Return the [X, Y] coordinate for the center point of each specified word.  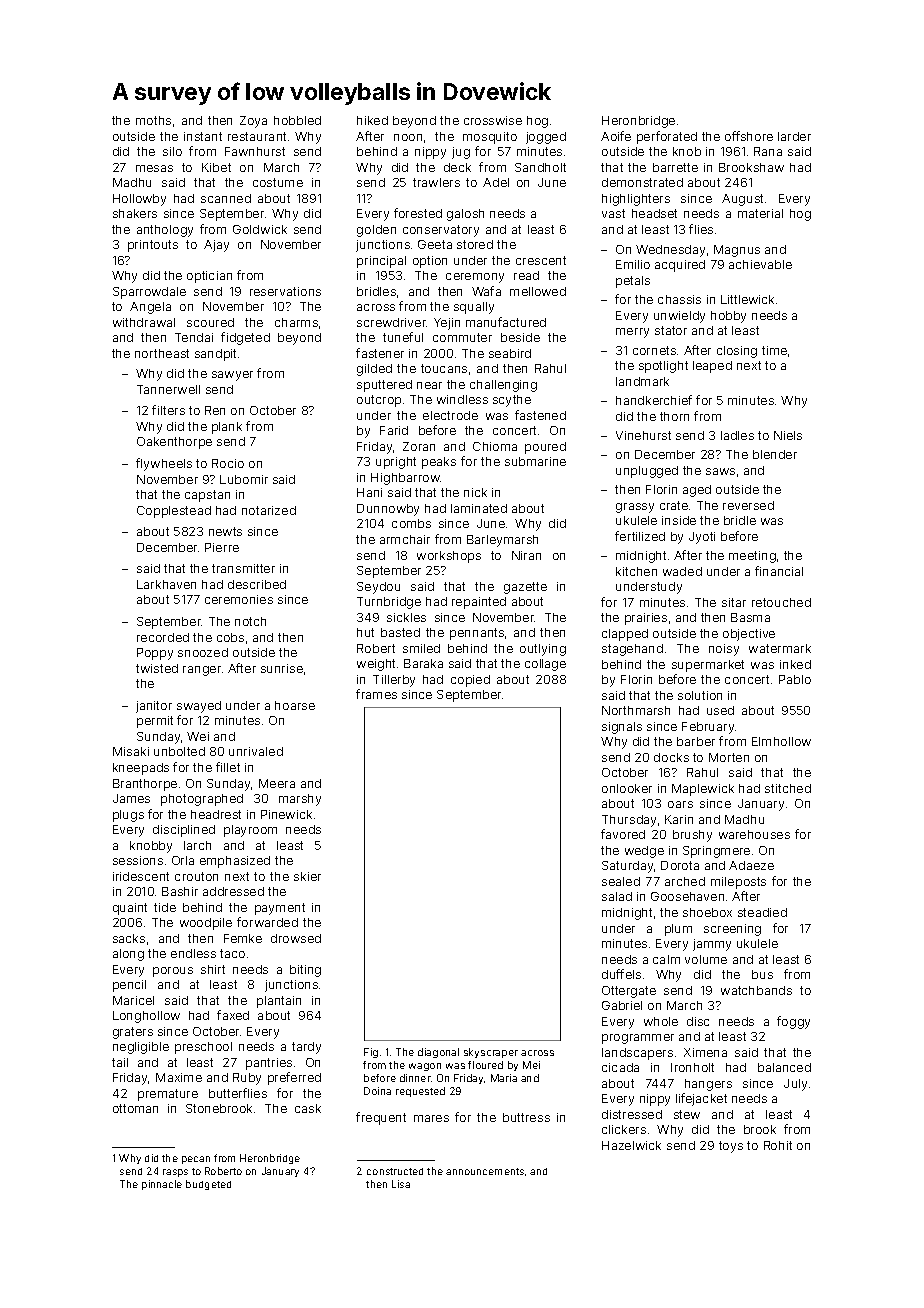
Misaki [131, 751]
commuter [462, 337]
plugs [128, 816]
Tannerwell [168, 389]
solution [700, 695]
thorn [674, 416]
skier [307, 876]
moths [153, 120]
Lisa [401, 1184]
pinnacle [162, 1185]
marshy [300, 800]
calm [666, 959]
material [760, 213]
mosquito [490, 138]
